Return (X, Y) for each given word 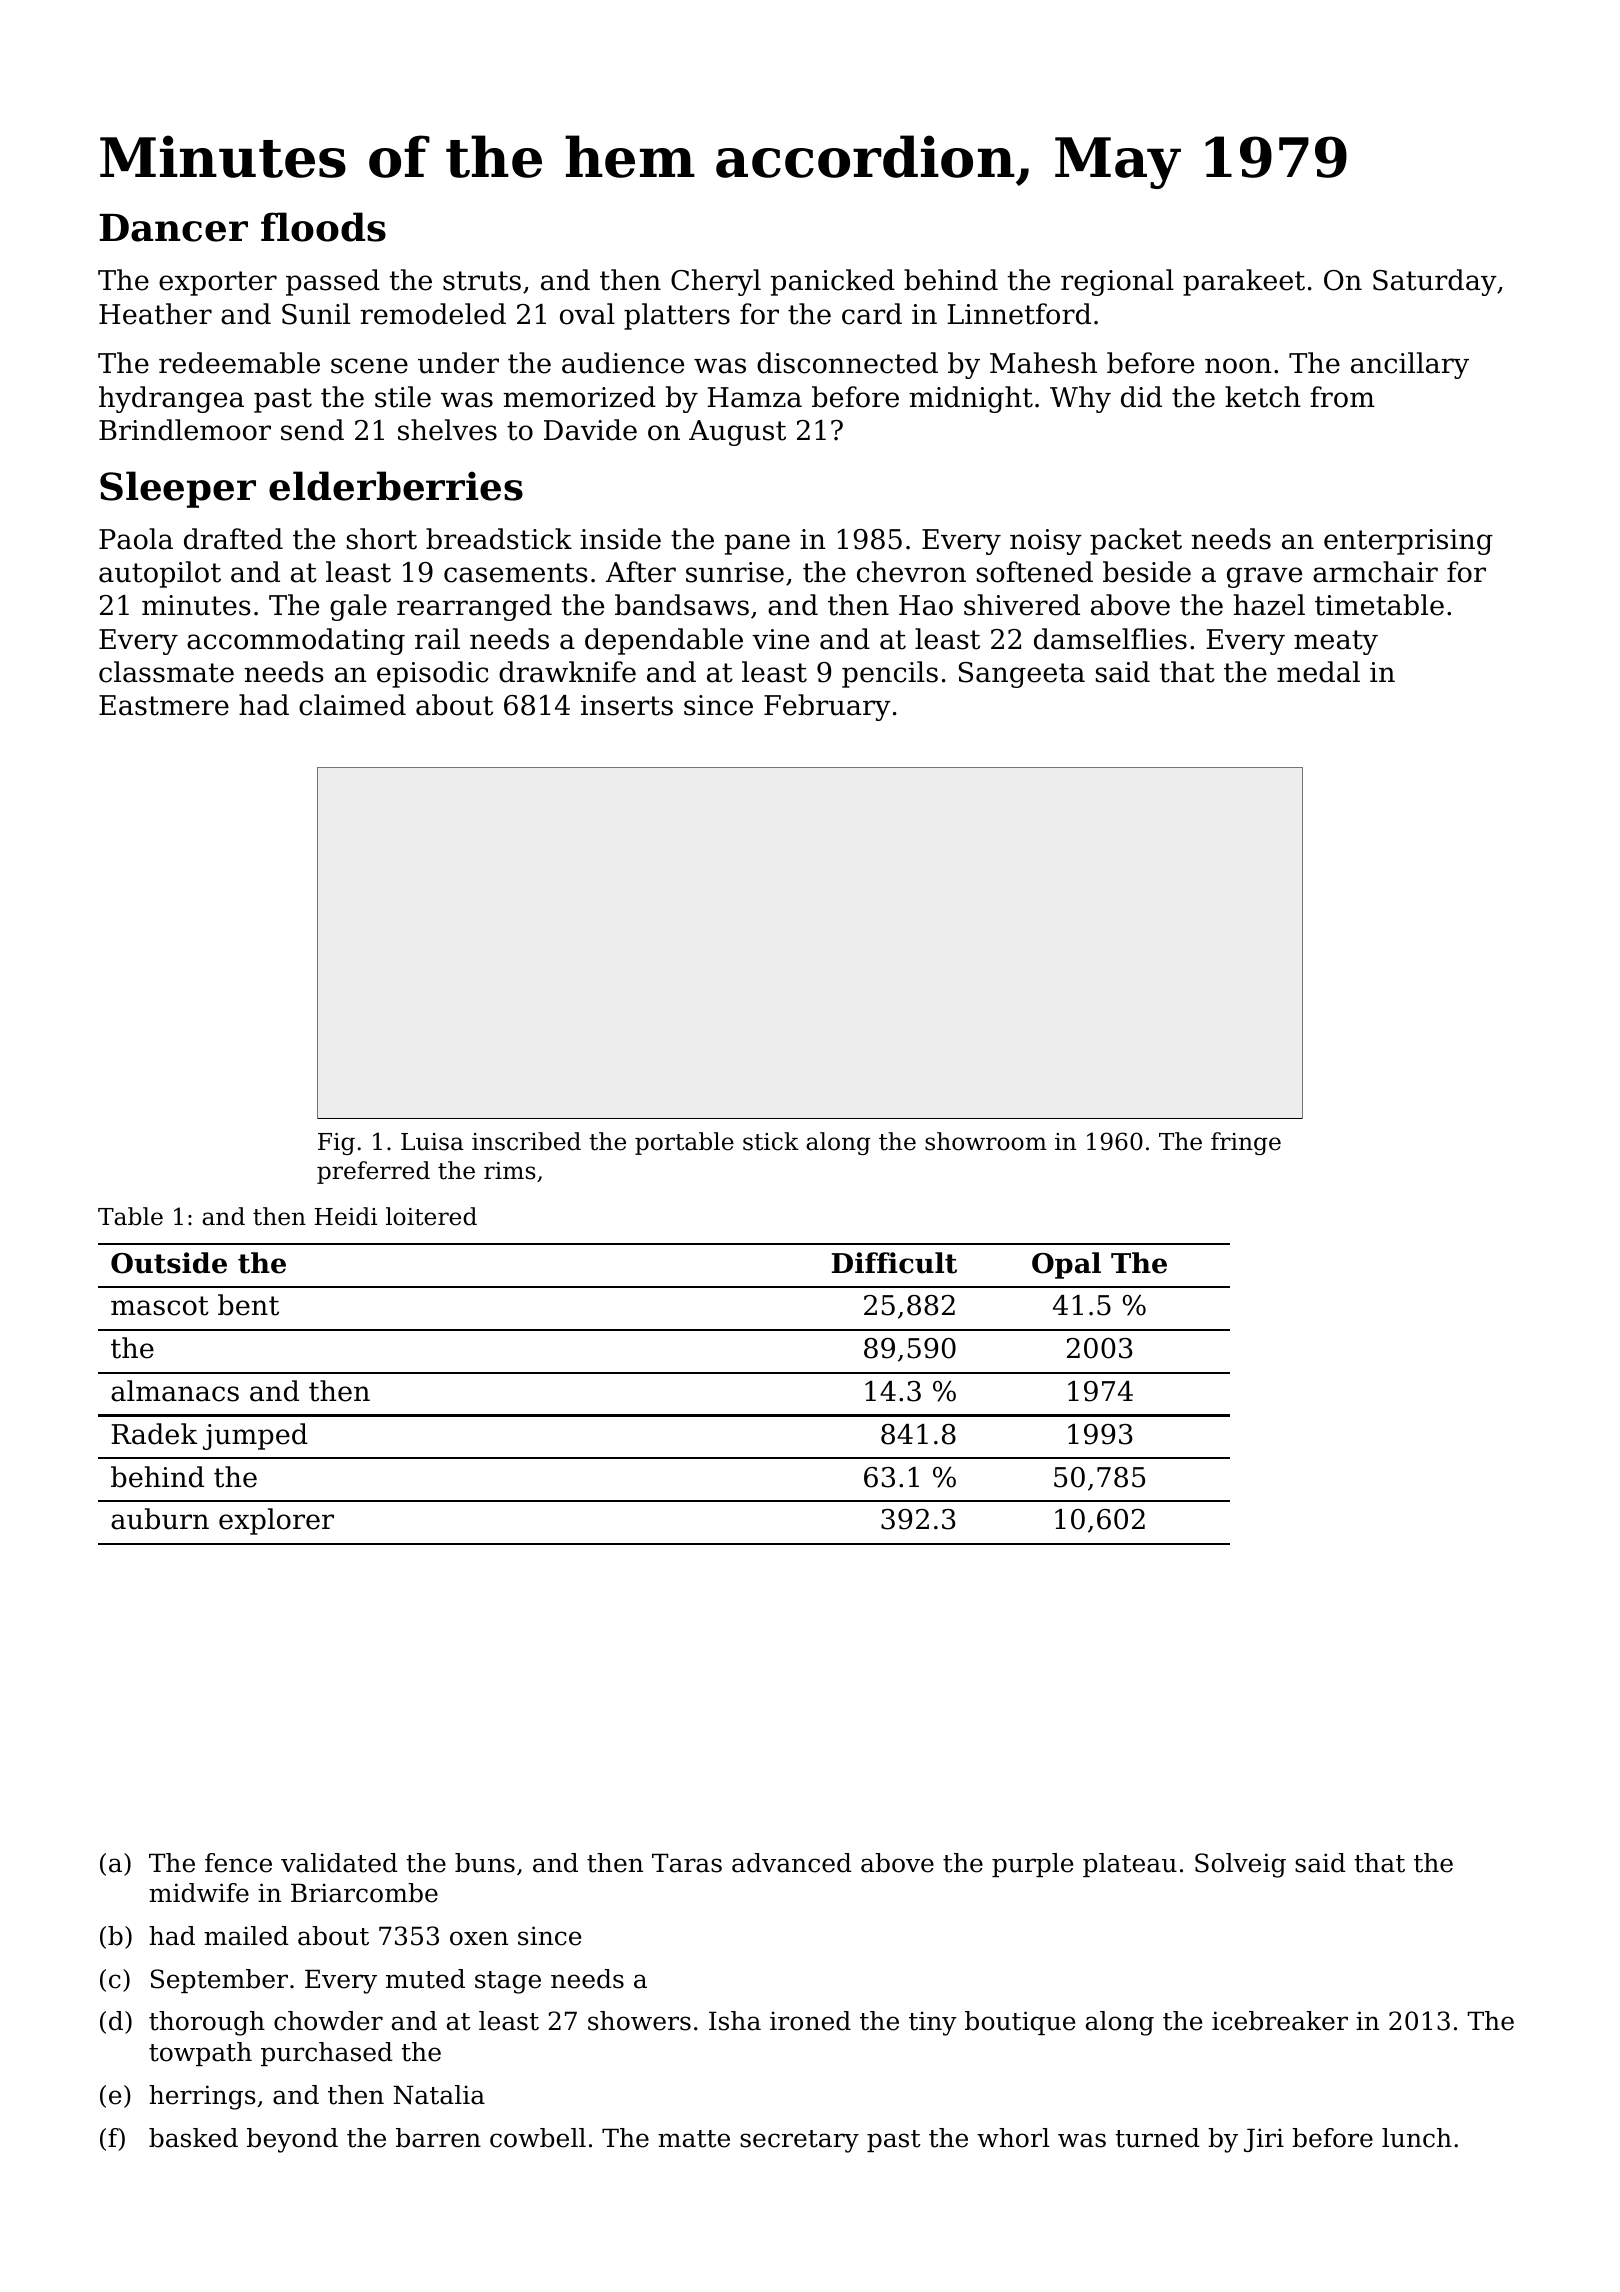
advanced (792, 1863)
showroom (986, 1141)
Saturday (1435, 282)
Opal (1066, 1265)
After (641, 572)
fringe (1246, 1143)
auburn (160, 1519)
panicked (833, 282)
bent (248, 1305)
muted (425, 1979)
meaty (1336, 642)
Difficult (894, 1263)
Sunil (316, 314)
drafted (233, 539)
